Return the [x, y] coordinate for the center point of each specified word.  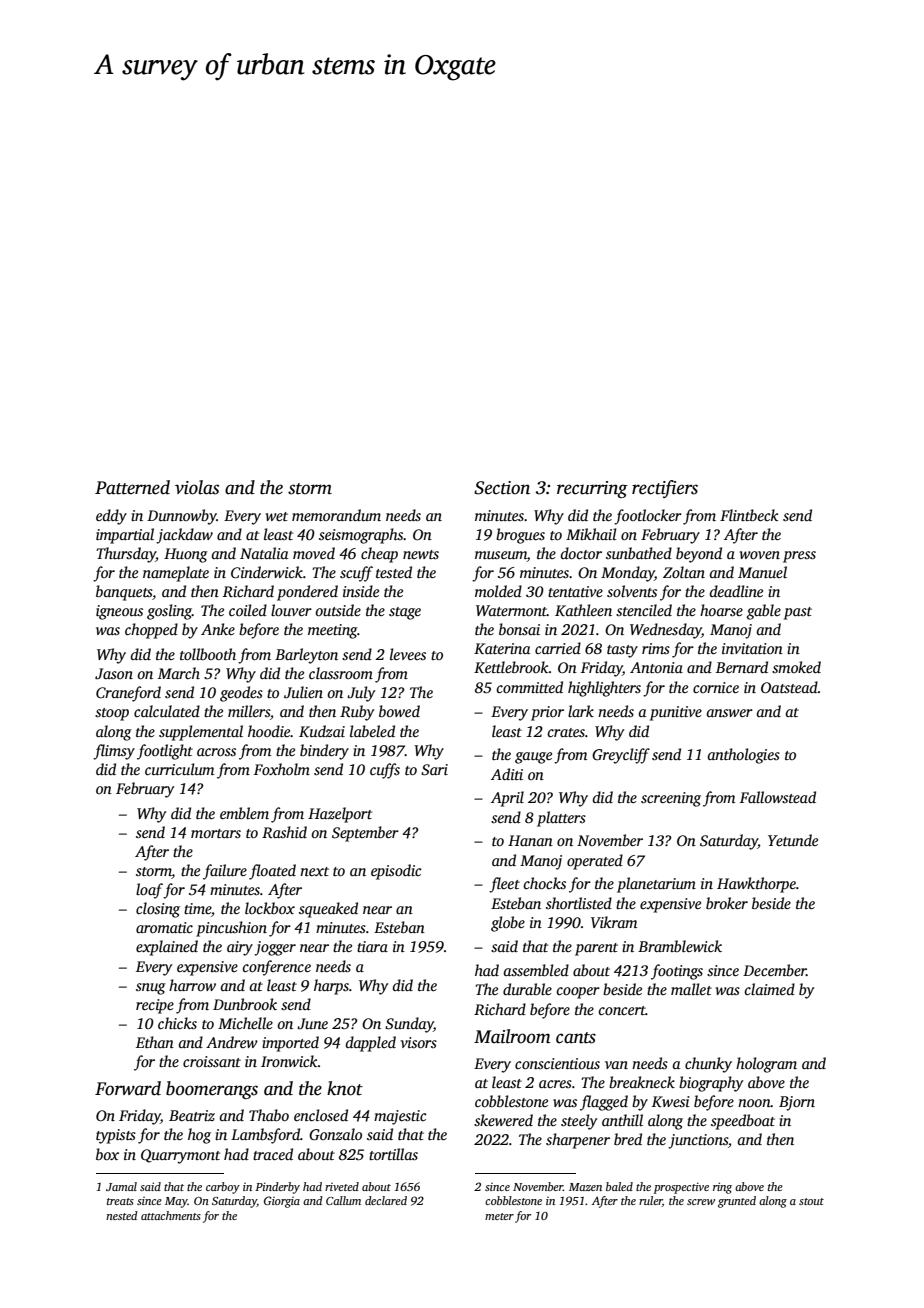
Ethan [155, 1042]
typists [116, 1136]
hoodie [269, 731]
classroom [341, 673]
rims [656, 648]
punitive [676, 713]
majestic [400, 1117]
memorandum [336, 515]
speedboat [743, 1122]
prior [547, 713]
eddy [111, 517]
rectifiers [665, 489]
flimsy [114, 752]
